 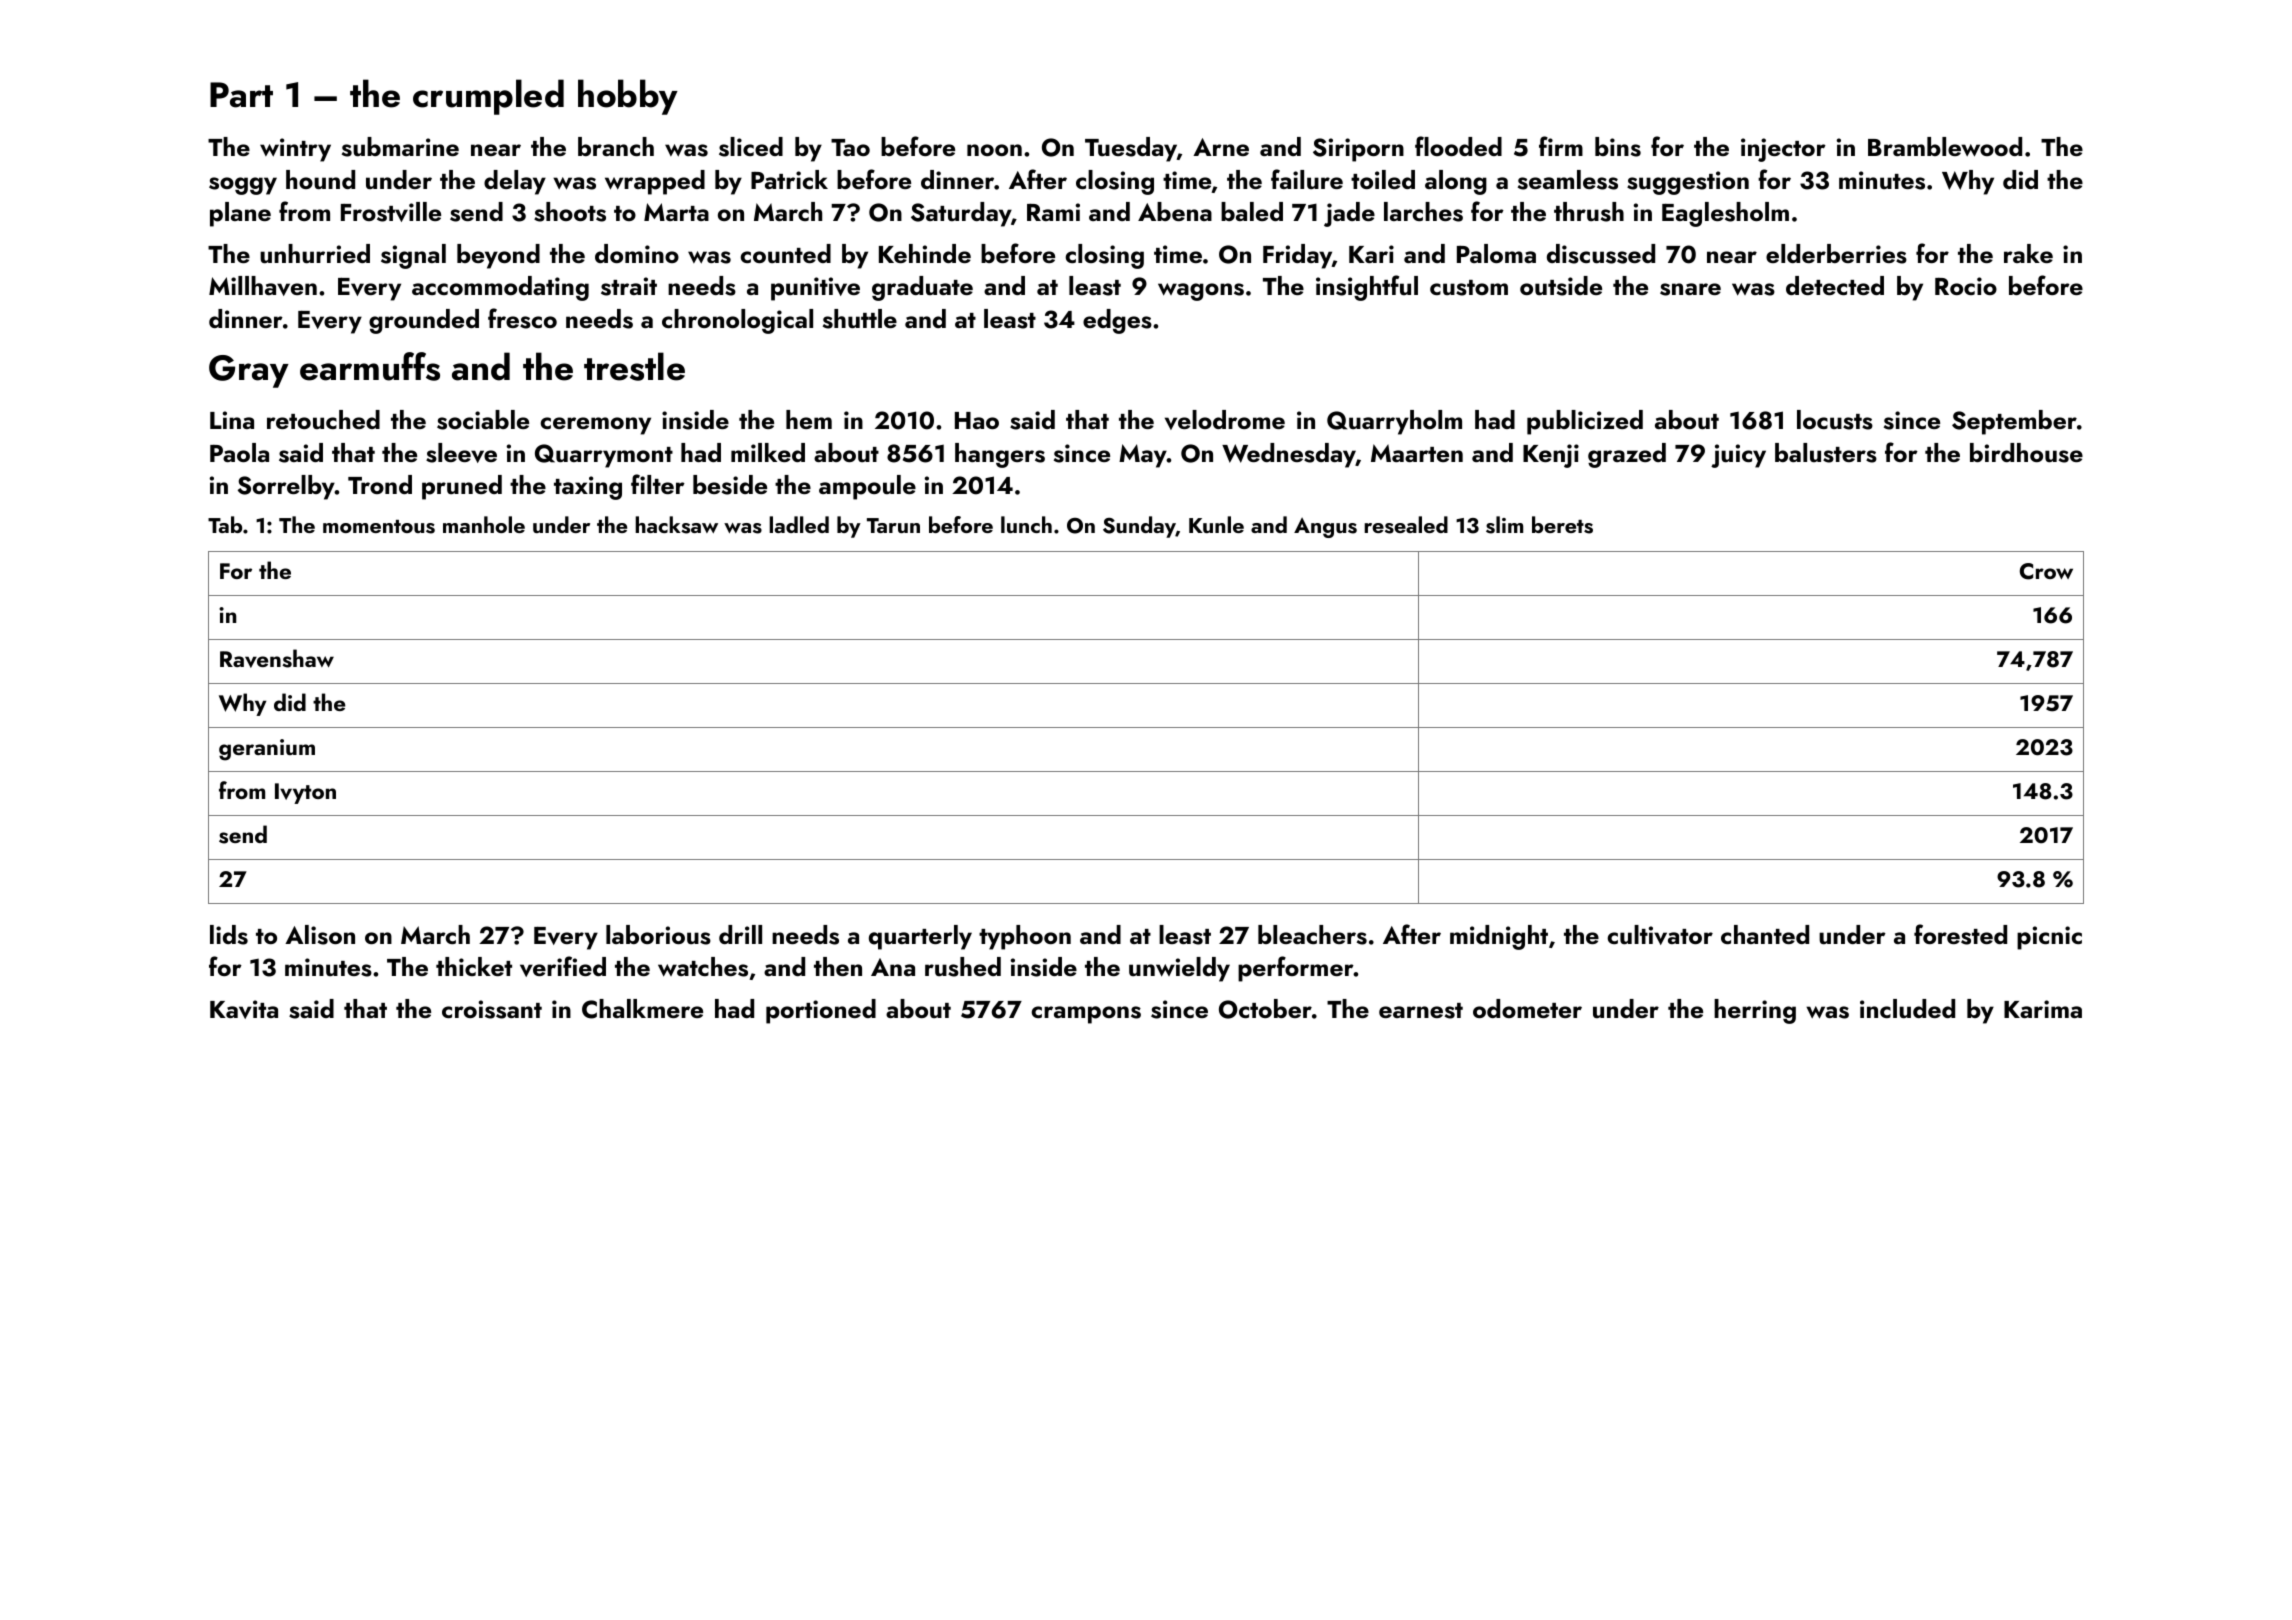 I want to click on earmuffs, so click(x=370, y=366).
